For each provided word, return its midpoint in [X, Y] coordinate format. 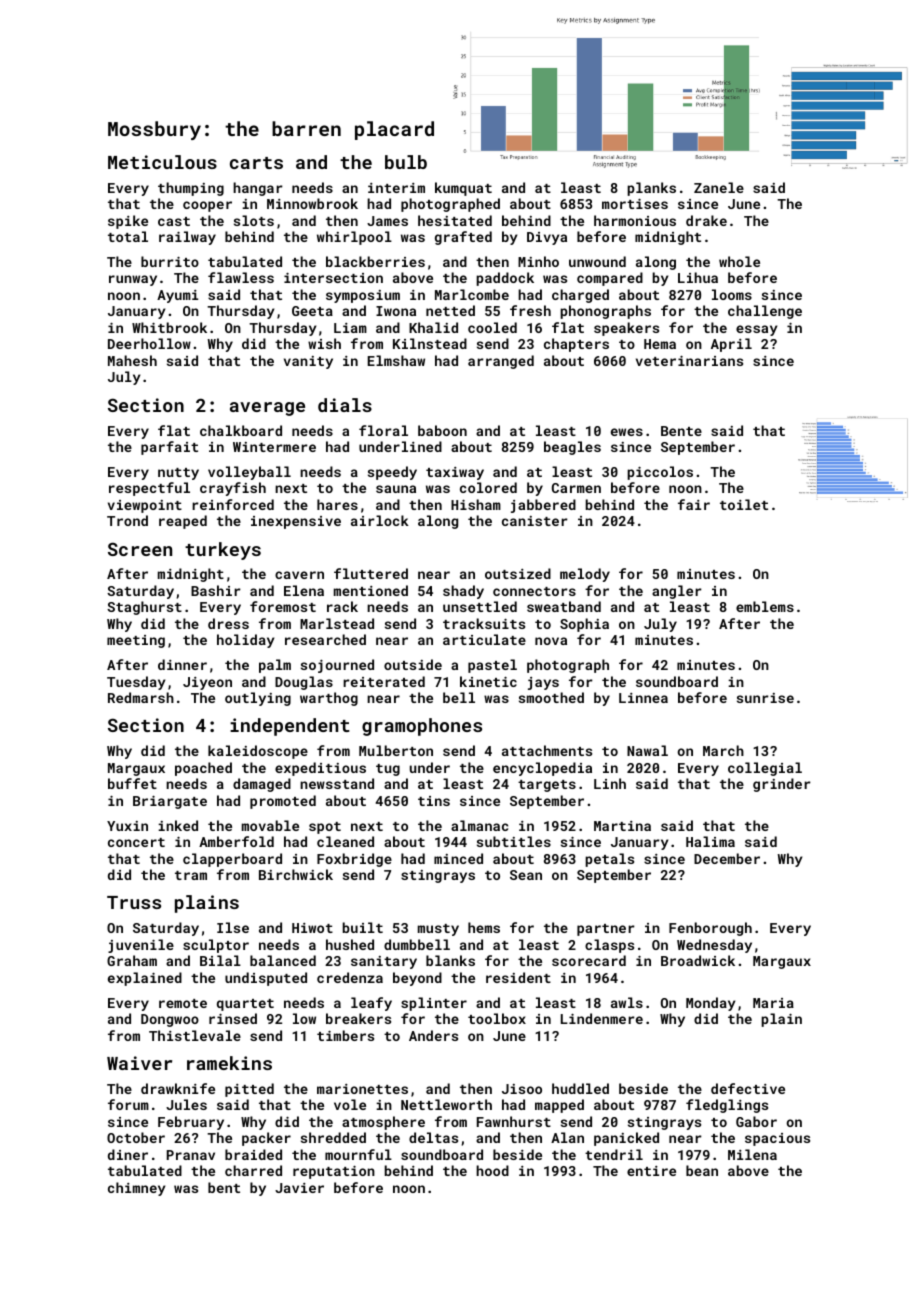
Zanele [719, 187]
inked [178, 825]
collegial [765, 769]
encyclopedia [542, 769]
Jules [186, 1104]
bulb [406, 162]
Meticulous [162, 162]
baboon [442, 430]
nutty [178, 474]
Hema [660, 344]
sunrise [765, 698]
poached [203, 769]
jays [543, 683]
